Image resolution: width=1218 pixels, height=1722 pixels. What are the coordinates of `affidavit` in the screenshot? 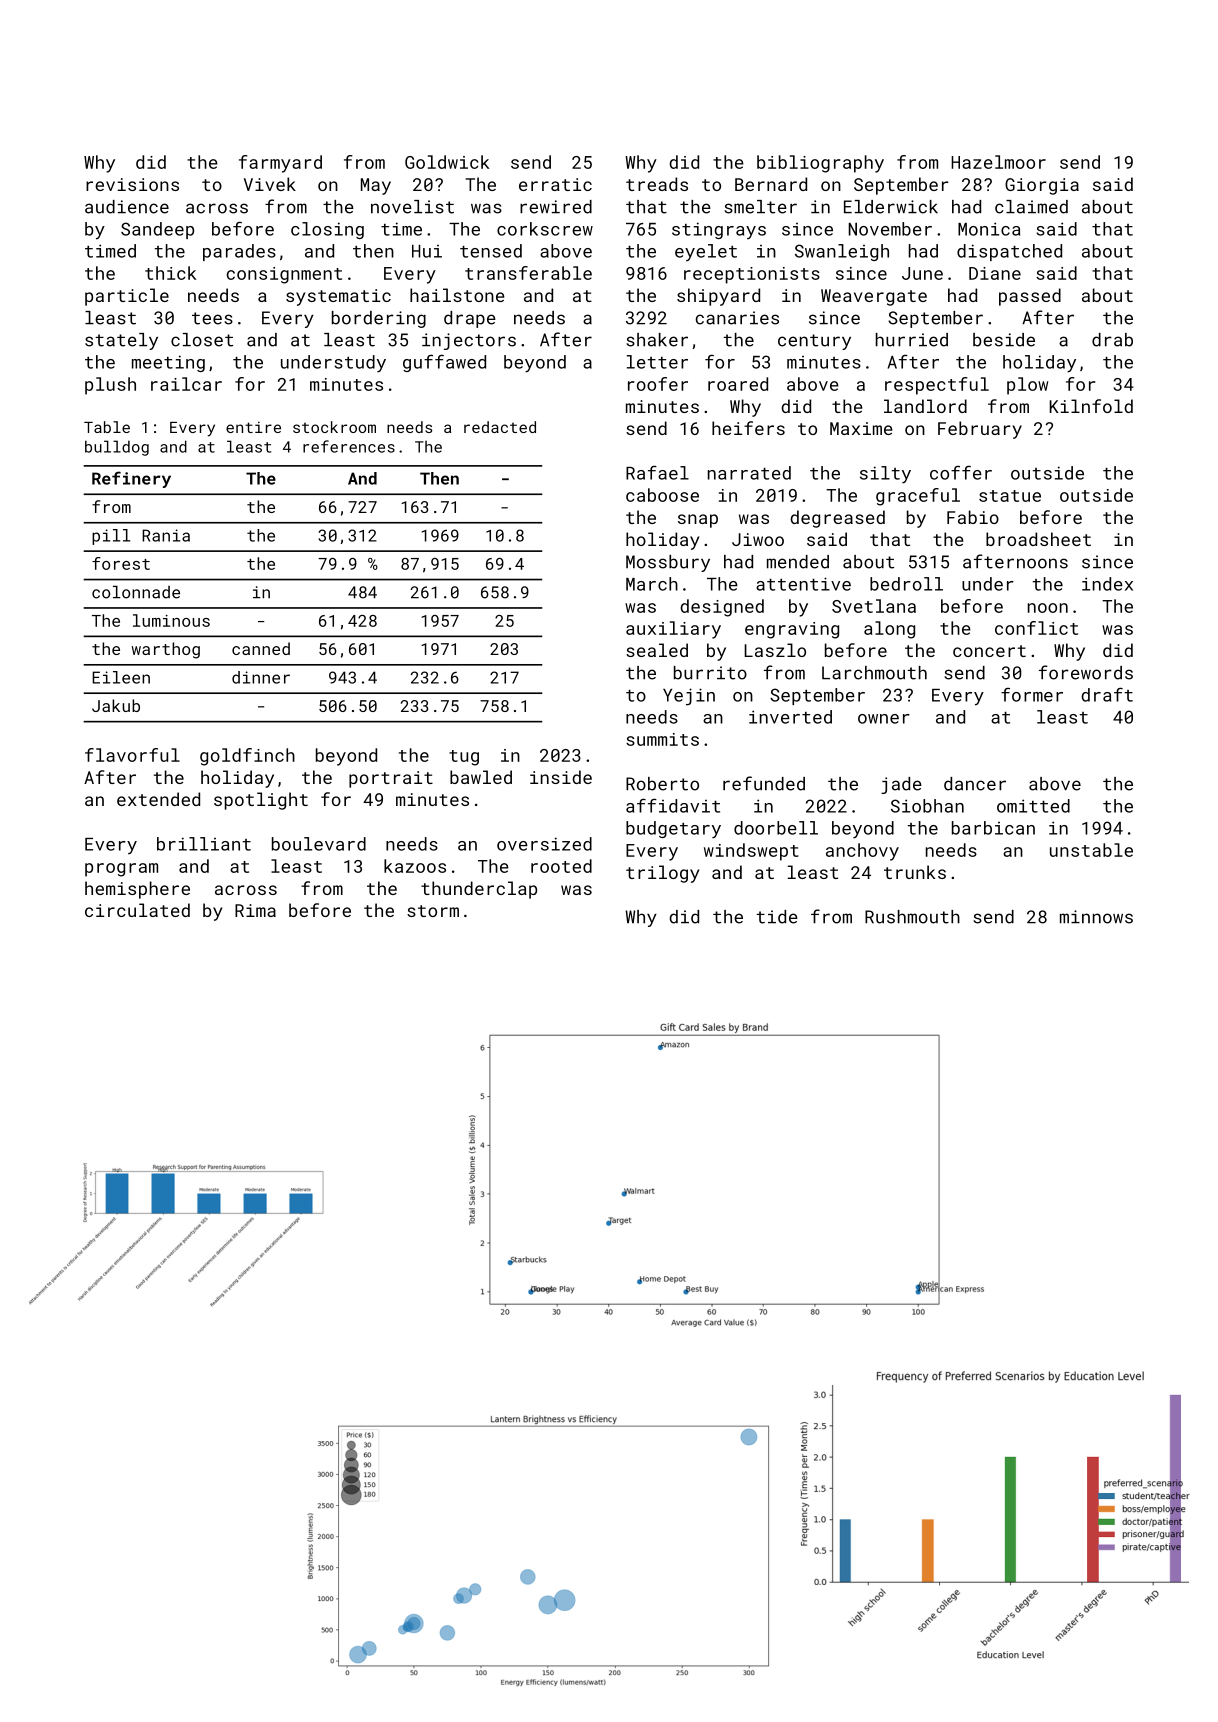 It's located at (673, 805).
